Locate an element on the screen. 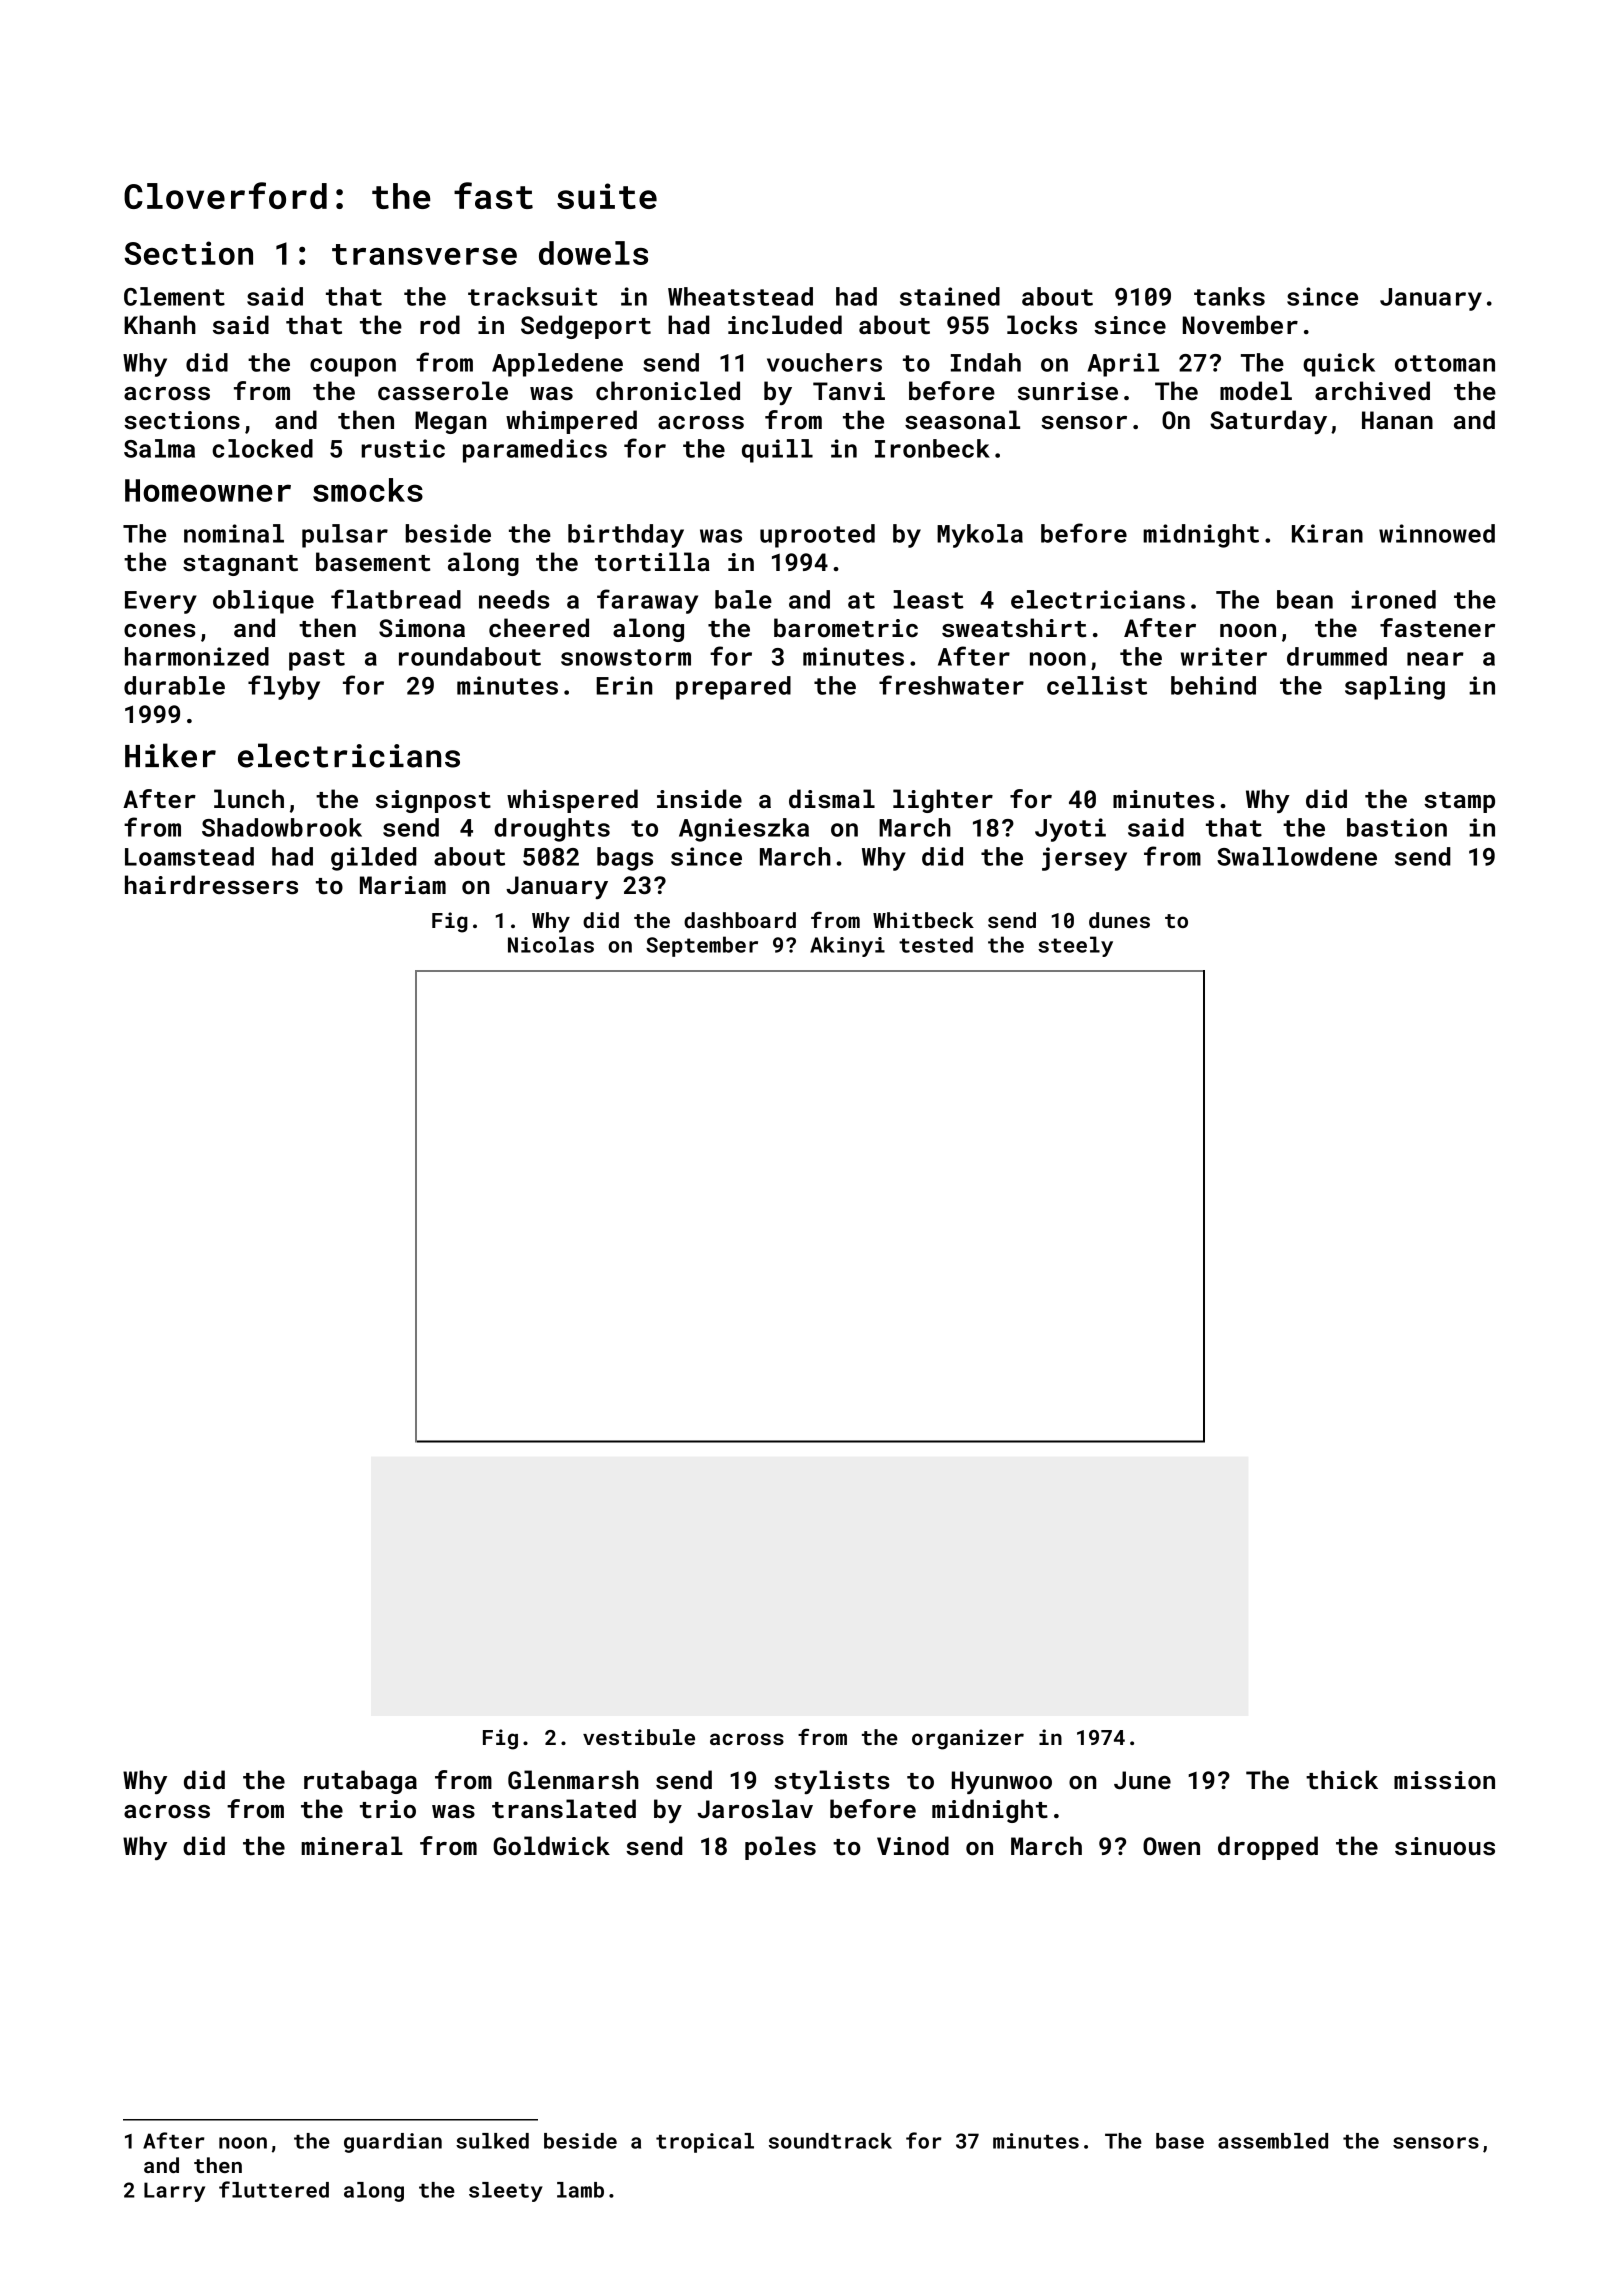  Clement is located at coordinates (174, 296).
